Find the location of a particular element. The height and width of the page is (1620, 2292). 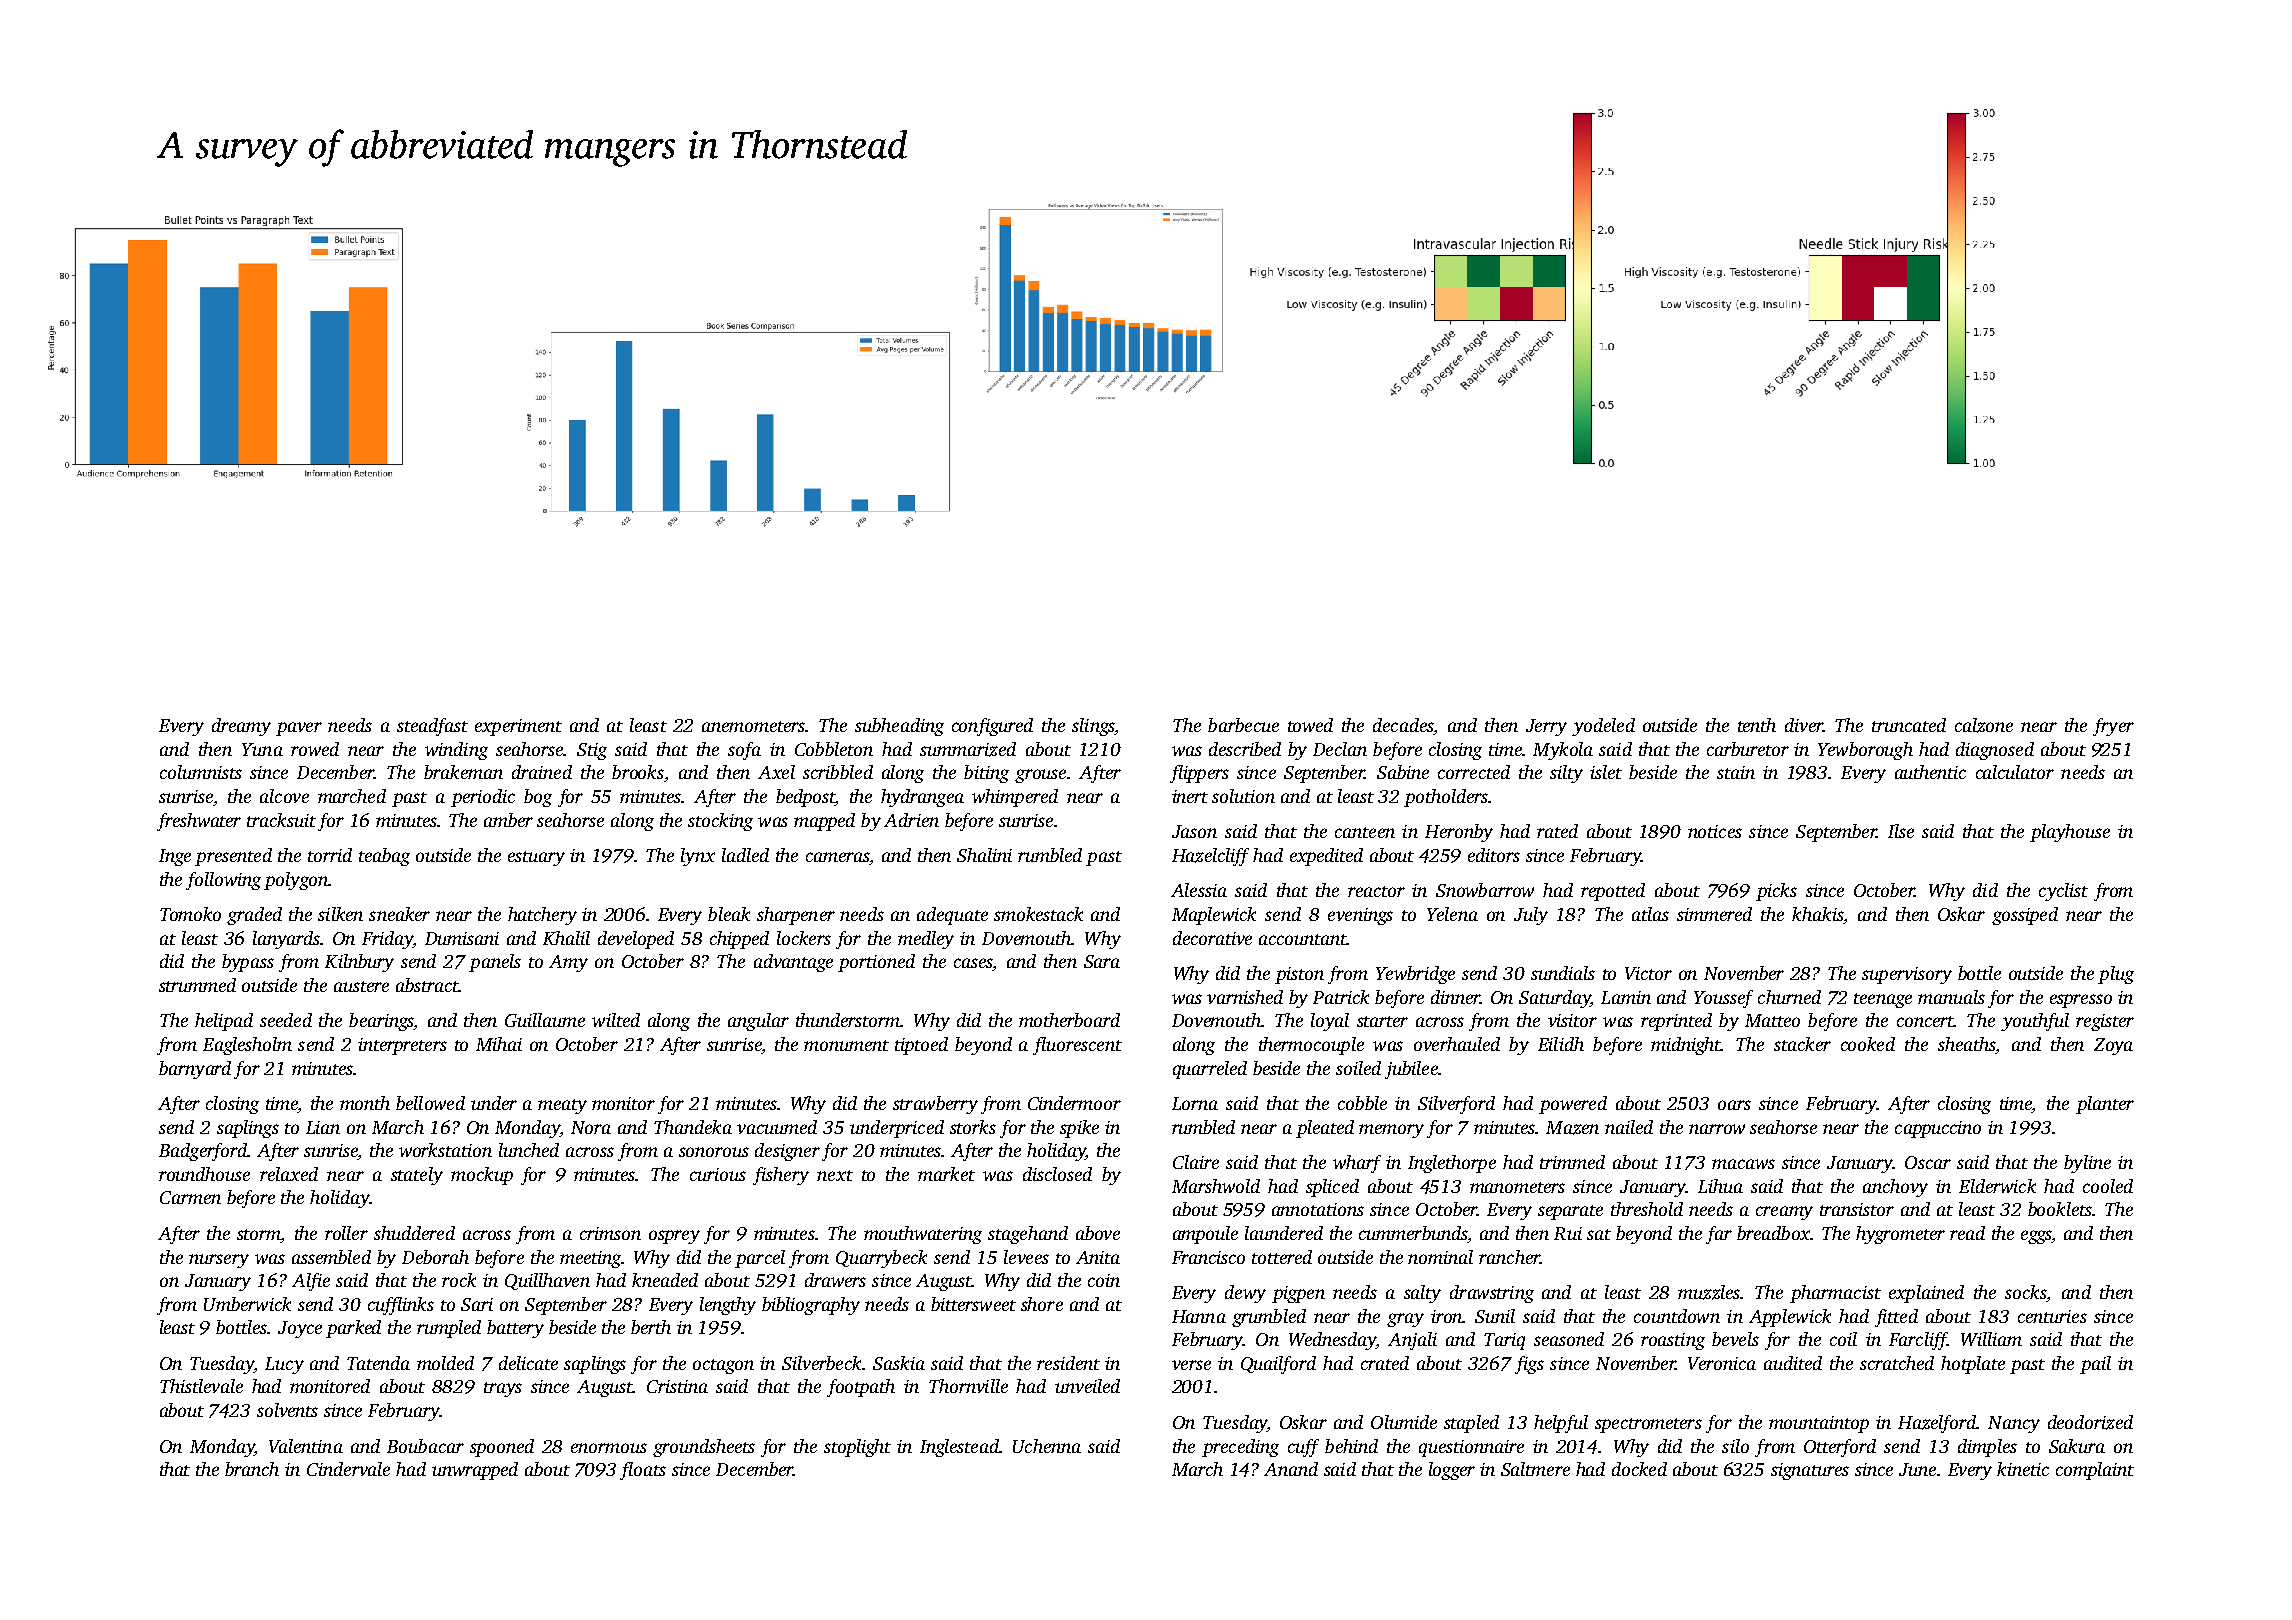

supervisory is located at coordinates (1907, 975).
